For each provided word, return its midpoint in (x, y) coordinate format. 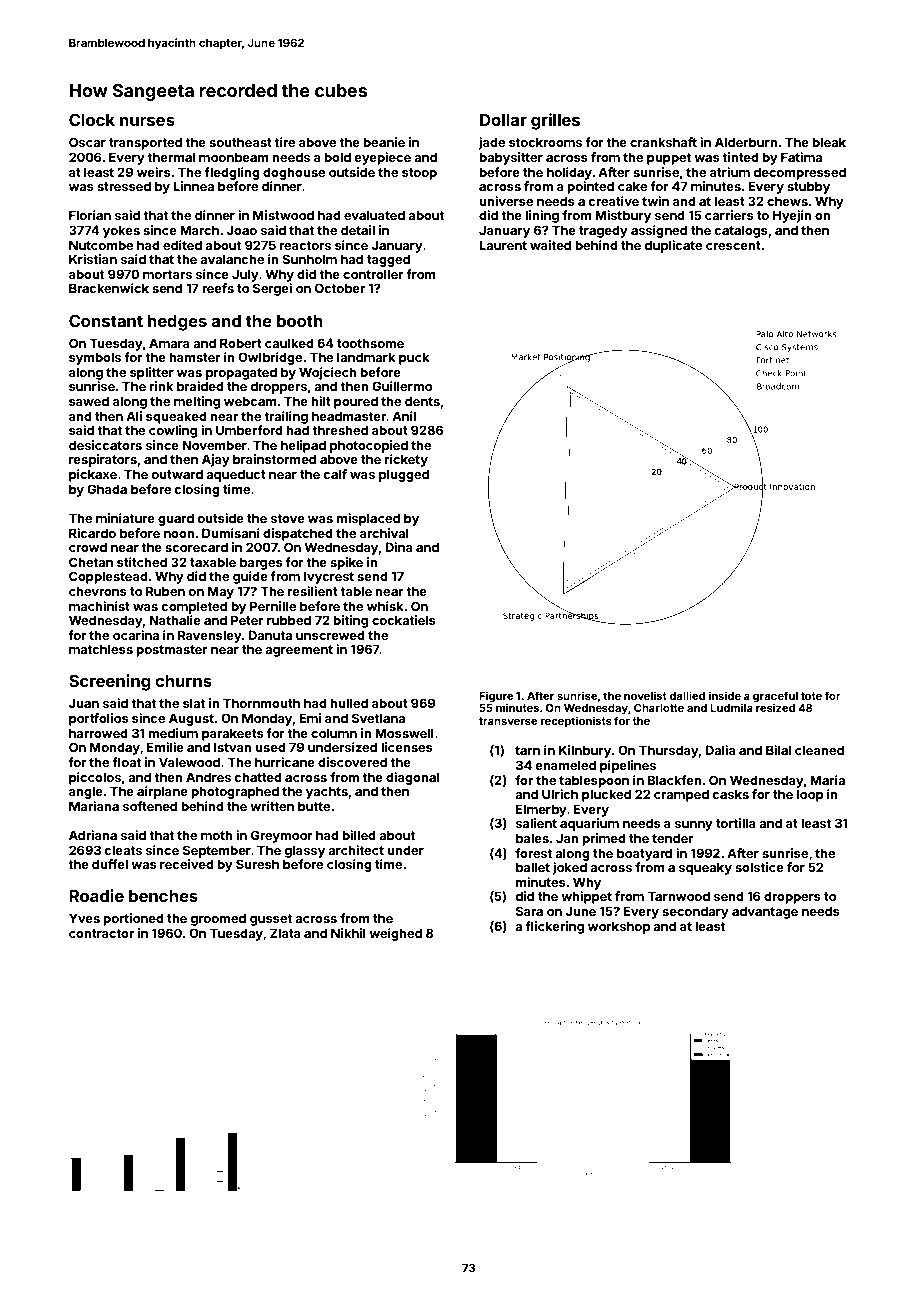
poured (356, 402)
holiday (569, 173)
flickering (554, 927)
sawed (89, 401)
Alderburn (746, 142)
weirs (154, 172)
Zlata (285, 933)
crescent (733, 245)
